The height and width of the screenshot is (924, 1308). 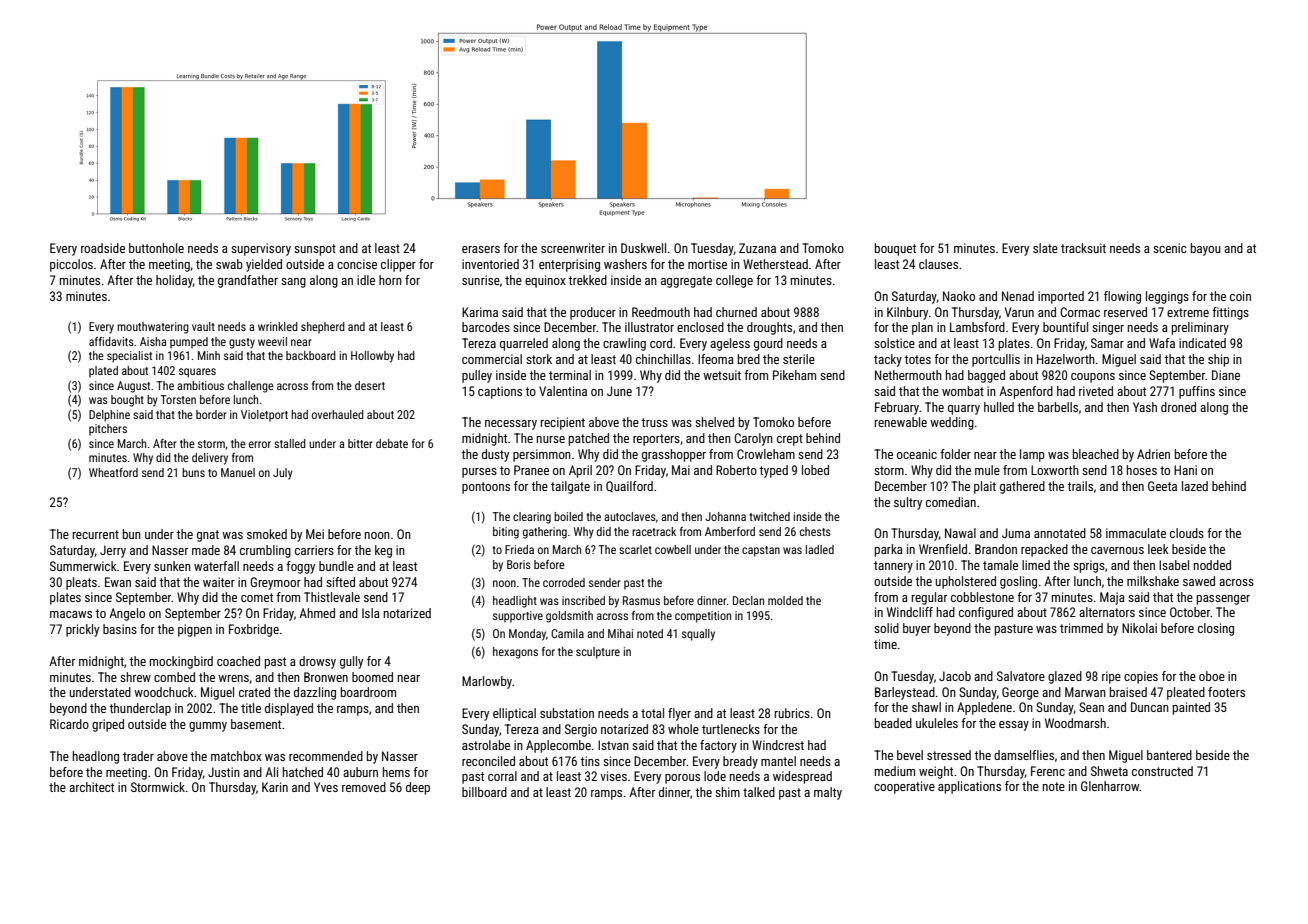 What do you see at coordinates (963, 391) in the screenshot?
I see `wombat` at bounding box center [963, 391].
